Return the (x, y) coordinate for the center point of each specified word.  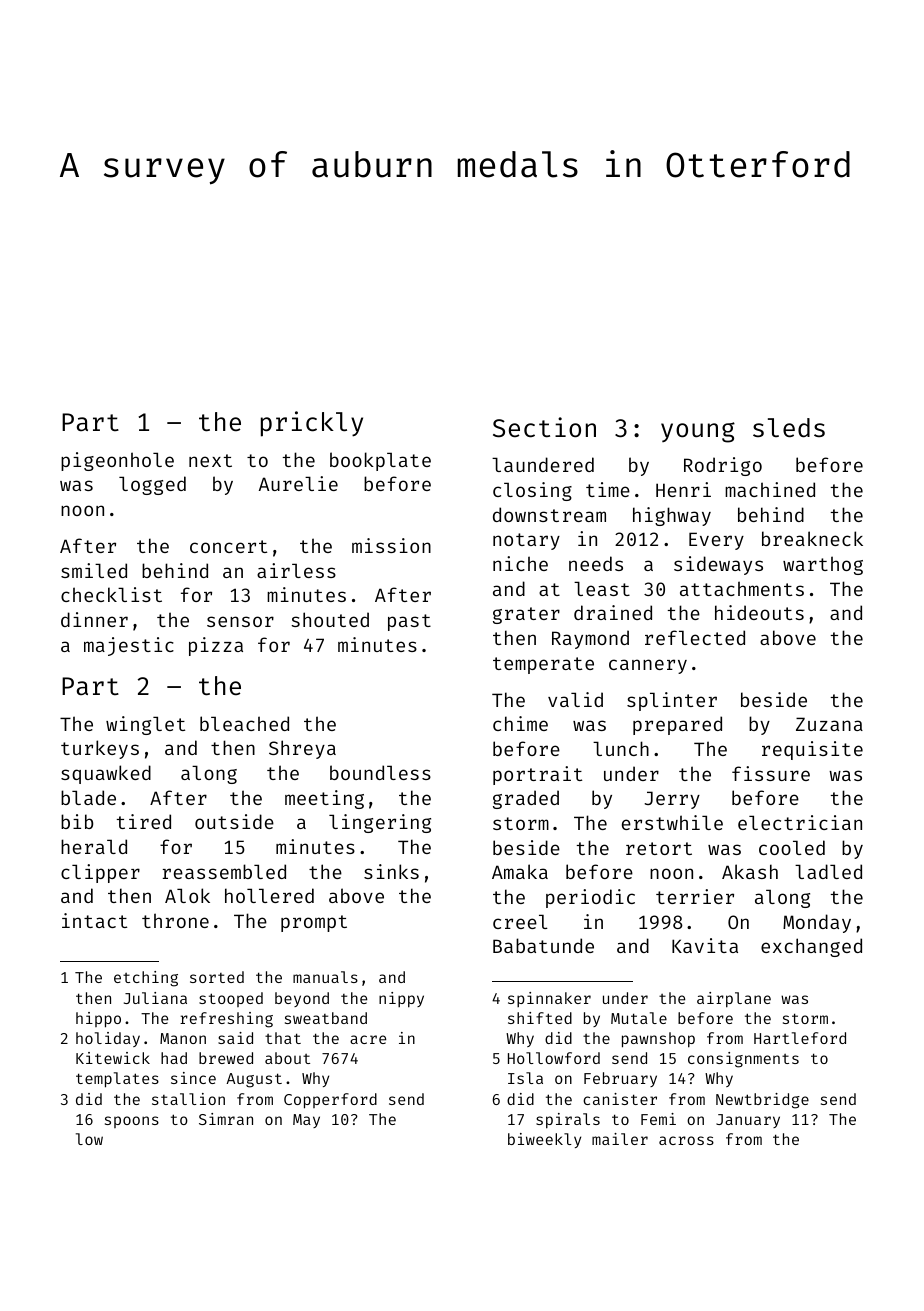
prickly (312, 424)
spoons (132, 1122)
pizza (216, 646)
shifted (540, 1018)
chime (520, 723)
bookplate (380, 461)
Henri (683, 489)
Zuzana (829, 724)
